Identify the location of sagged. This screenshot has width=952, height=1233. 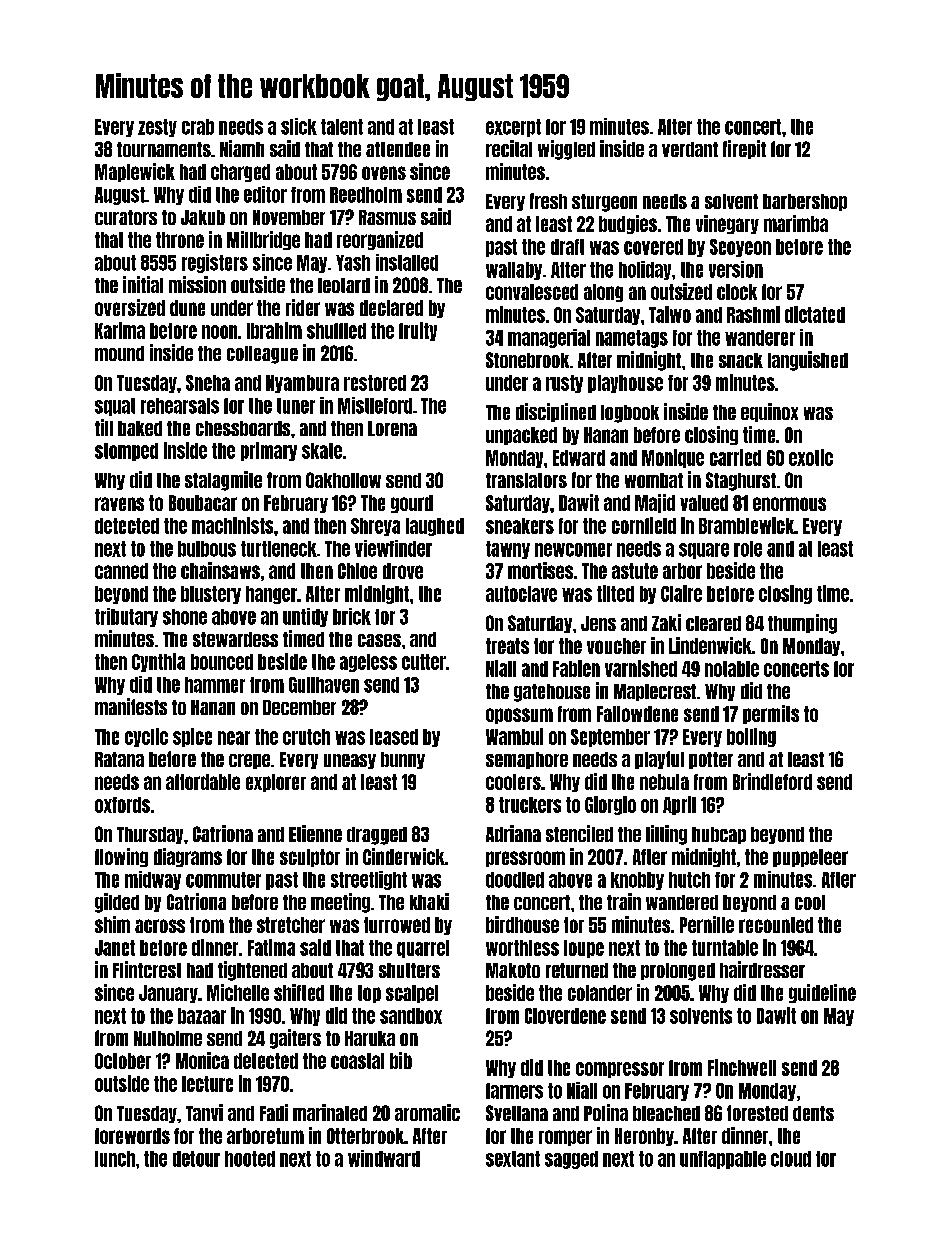
(571, 1160).
